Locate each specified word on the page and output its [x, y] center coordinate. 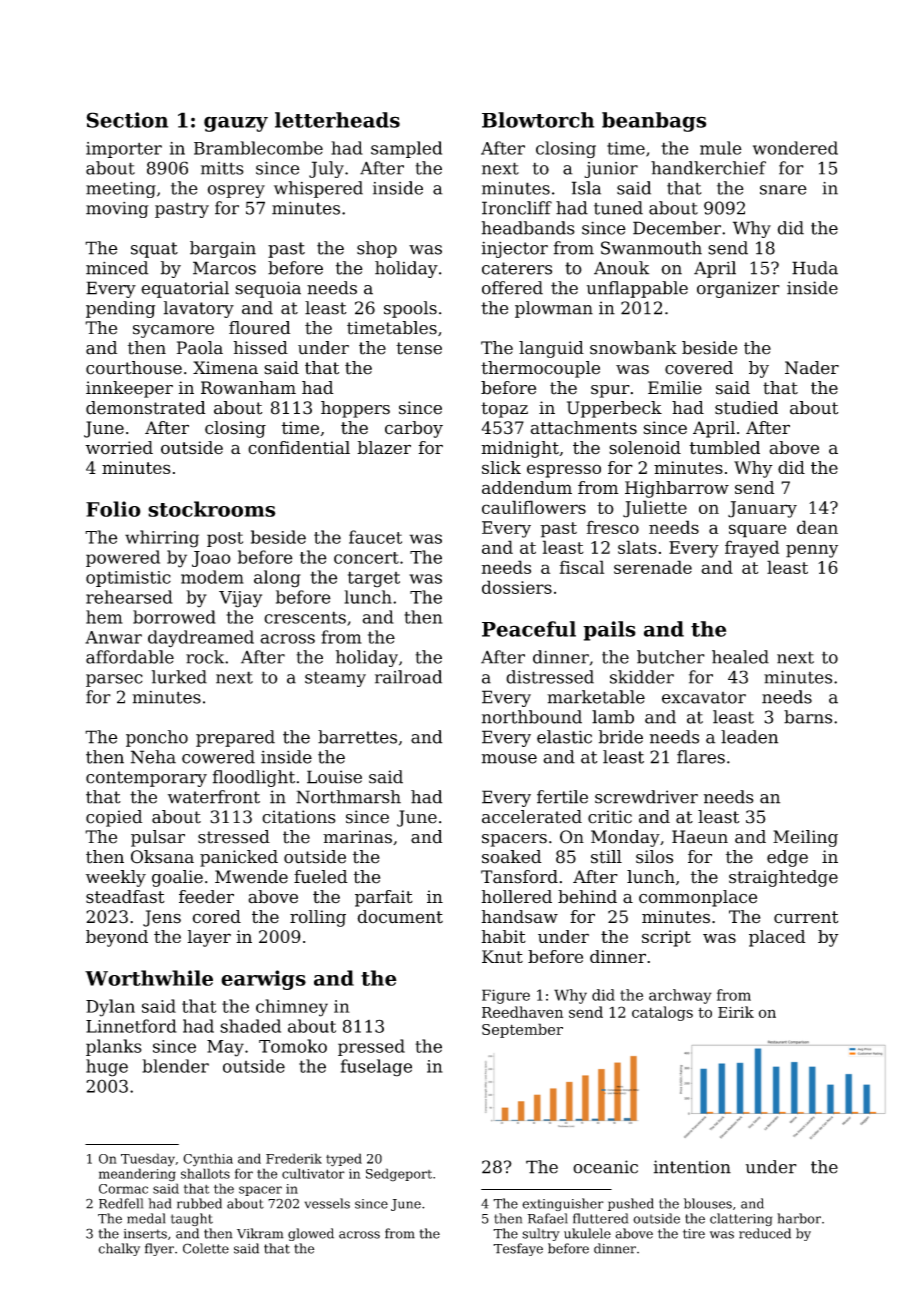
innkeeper [129, 389]
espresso [564, 471]
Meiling [805, 838]
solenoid [645, 448]
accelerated [532, 817]
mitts [222, 168]
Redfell [121, 1203]
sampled [406, 149]
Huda [815, 268]
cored [216, 917]
